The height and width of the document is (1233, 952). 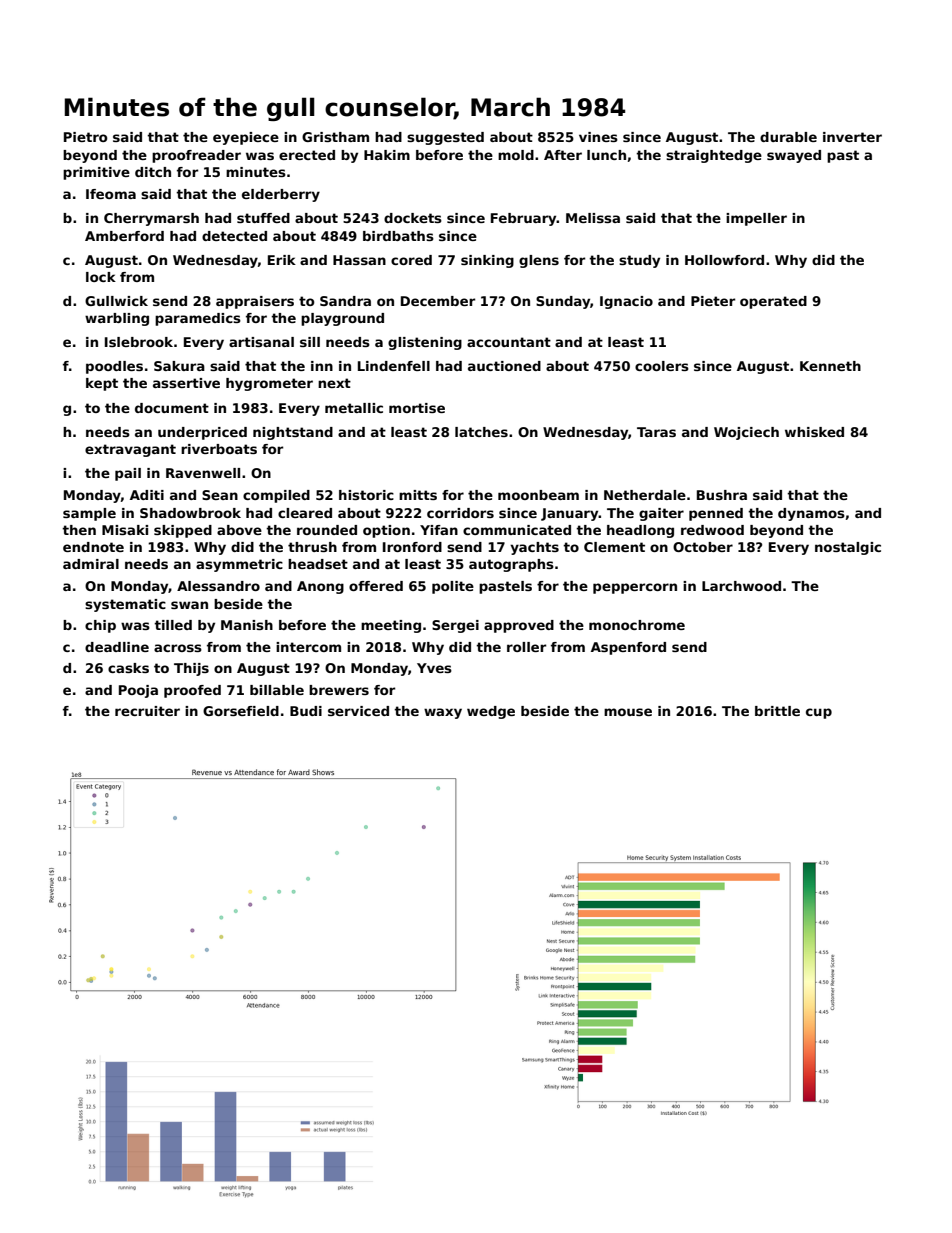 What do you see at coordinates (263, 218) in the document?
I see `stuffed` at bounding box center [263, 218].
